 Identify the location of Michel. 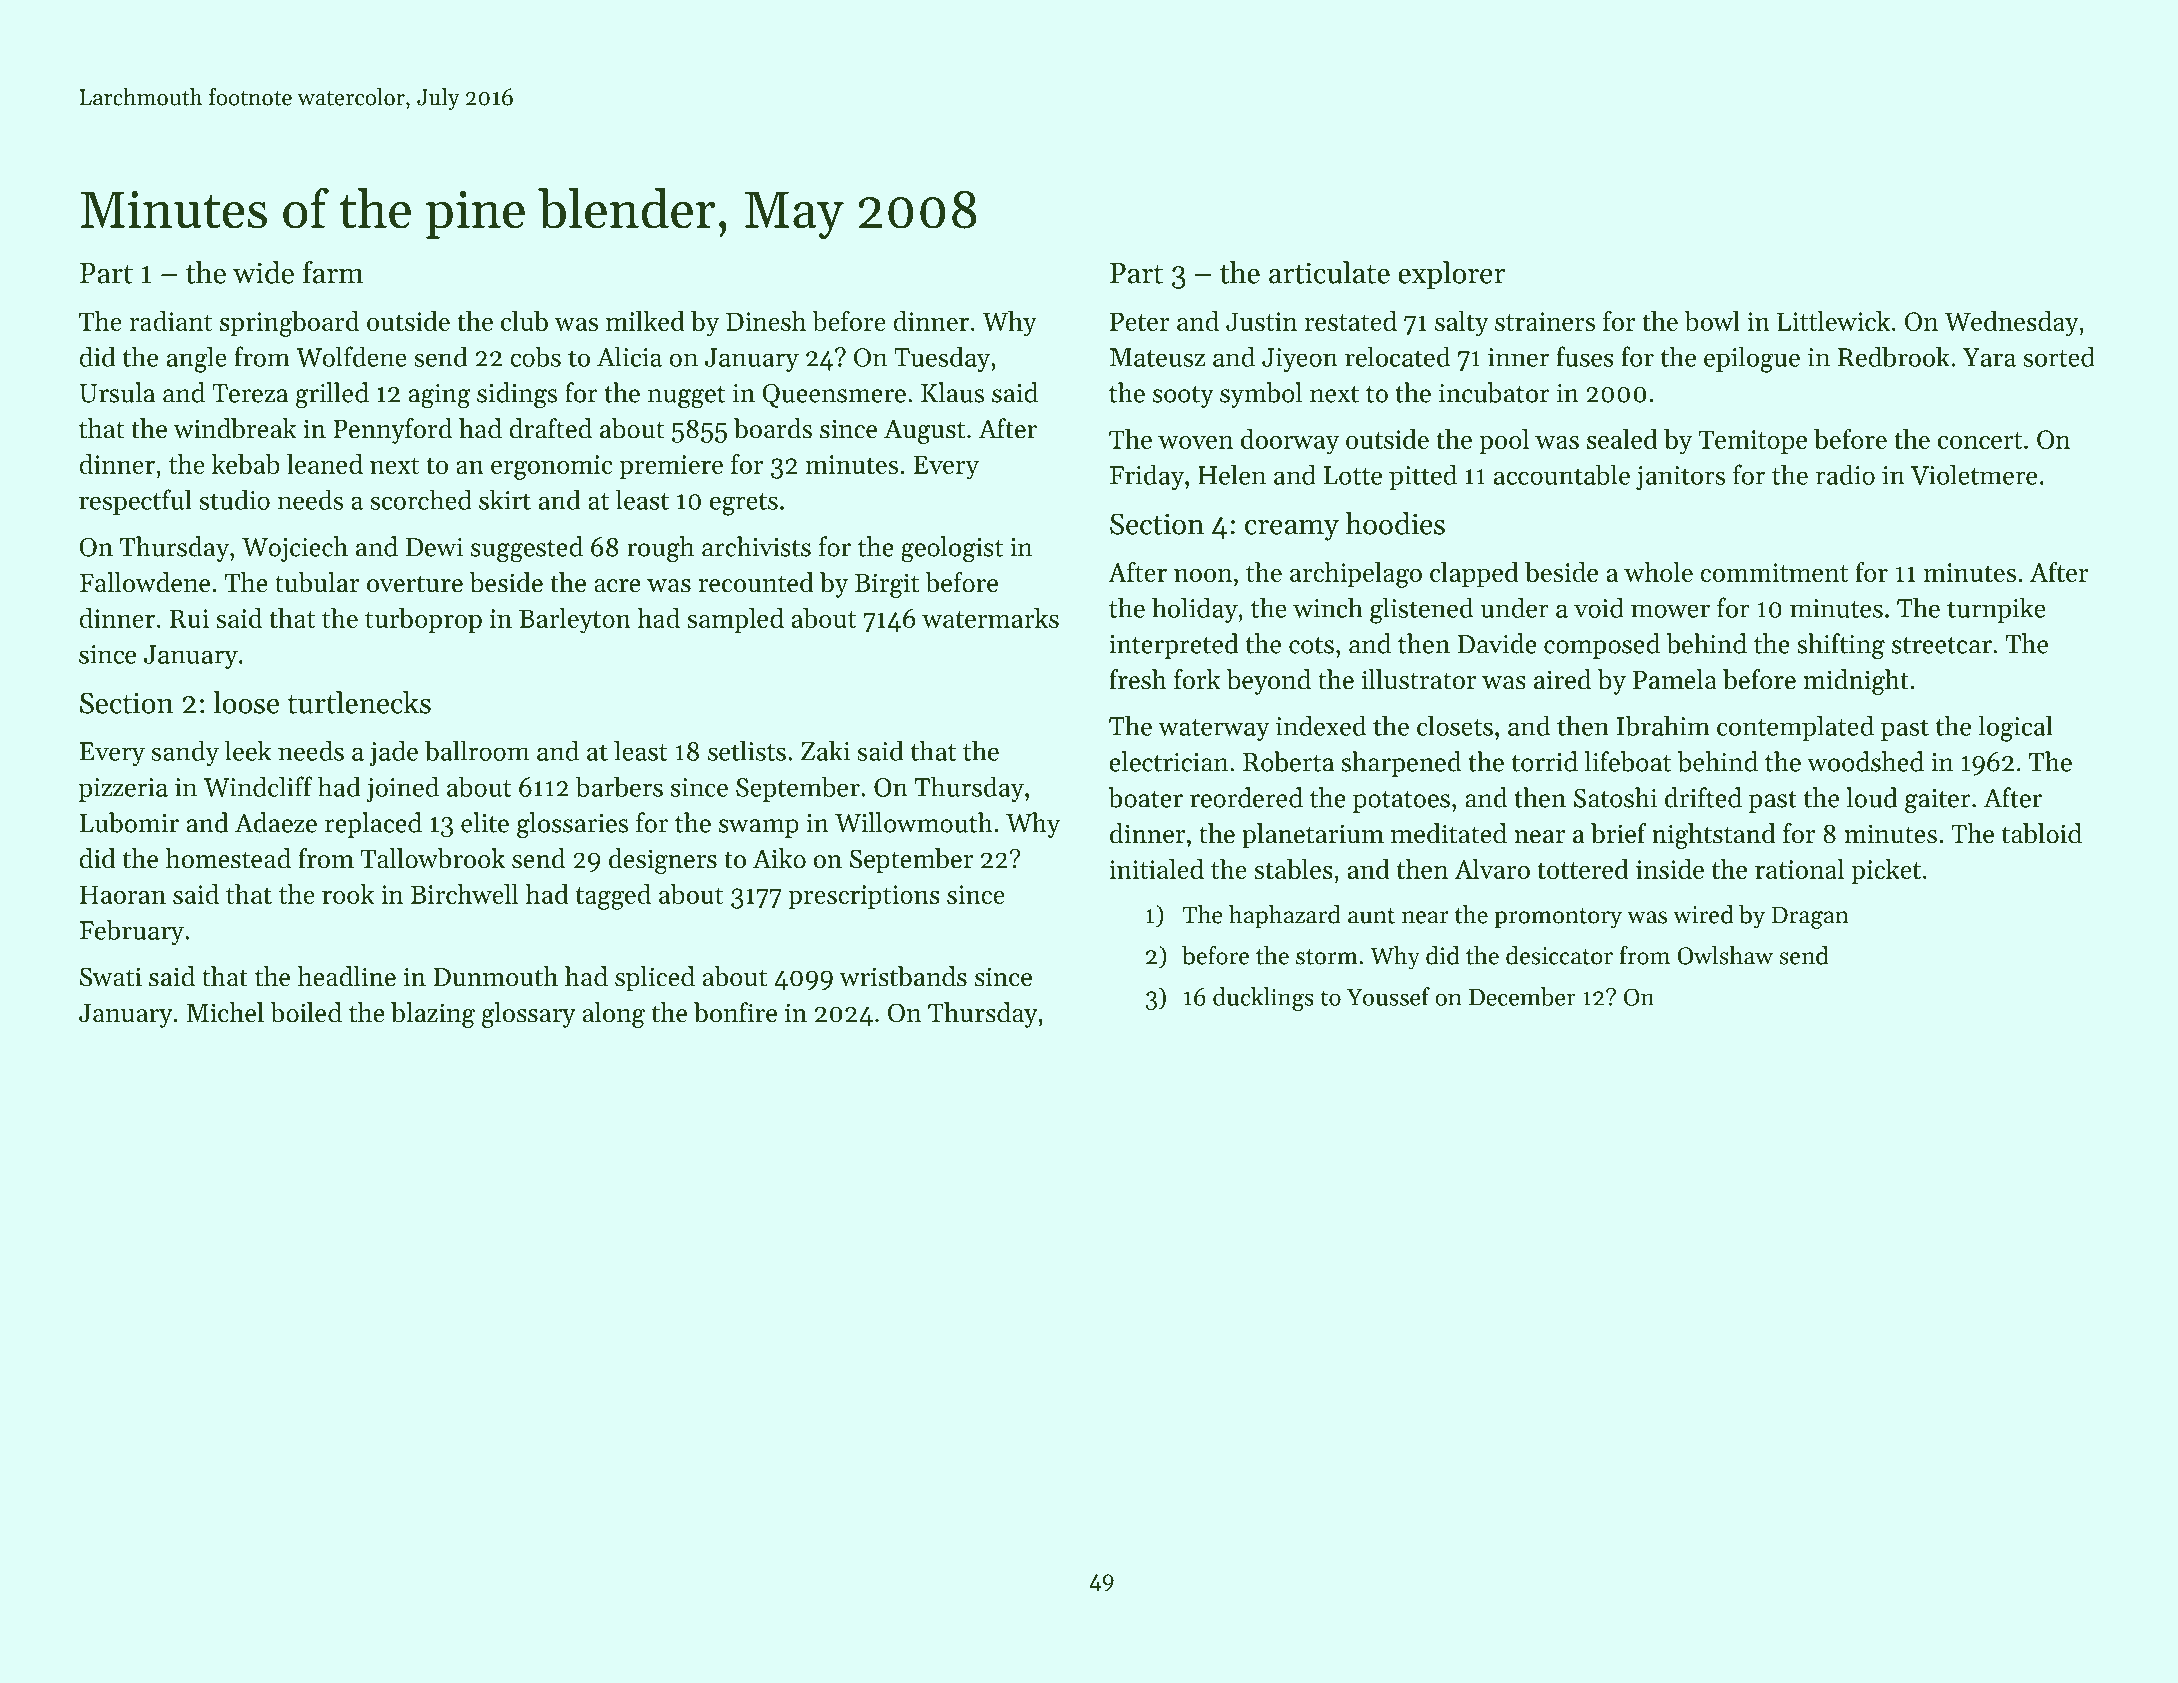
(225, 1012).
